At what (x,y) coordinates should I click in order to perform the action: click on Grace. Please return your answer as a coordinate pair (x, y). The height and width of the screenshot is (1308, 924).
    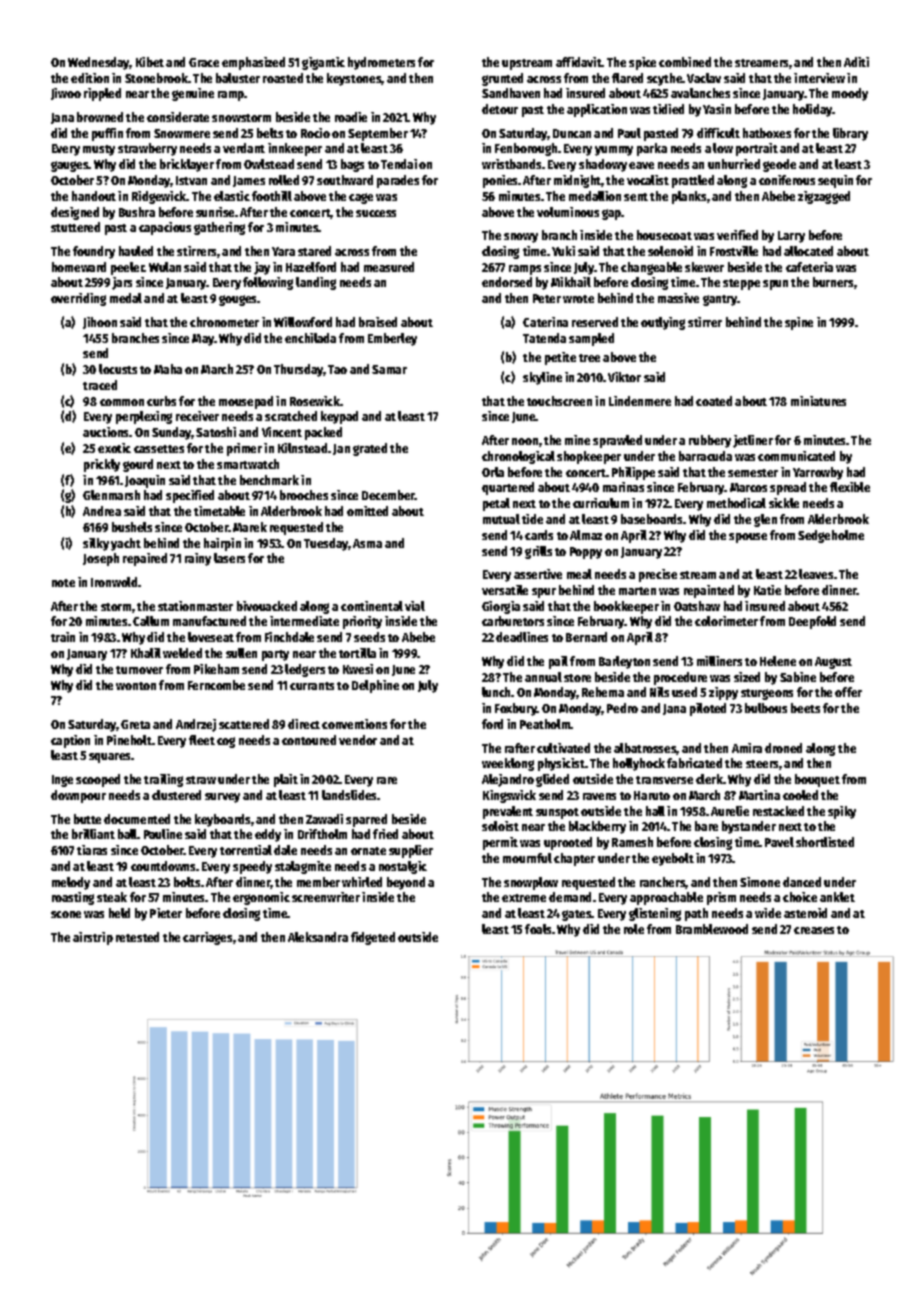
    Looking at the image, I should click on (204, 62).
